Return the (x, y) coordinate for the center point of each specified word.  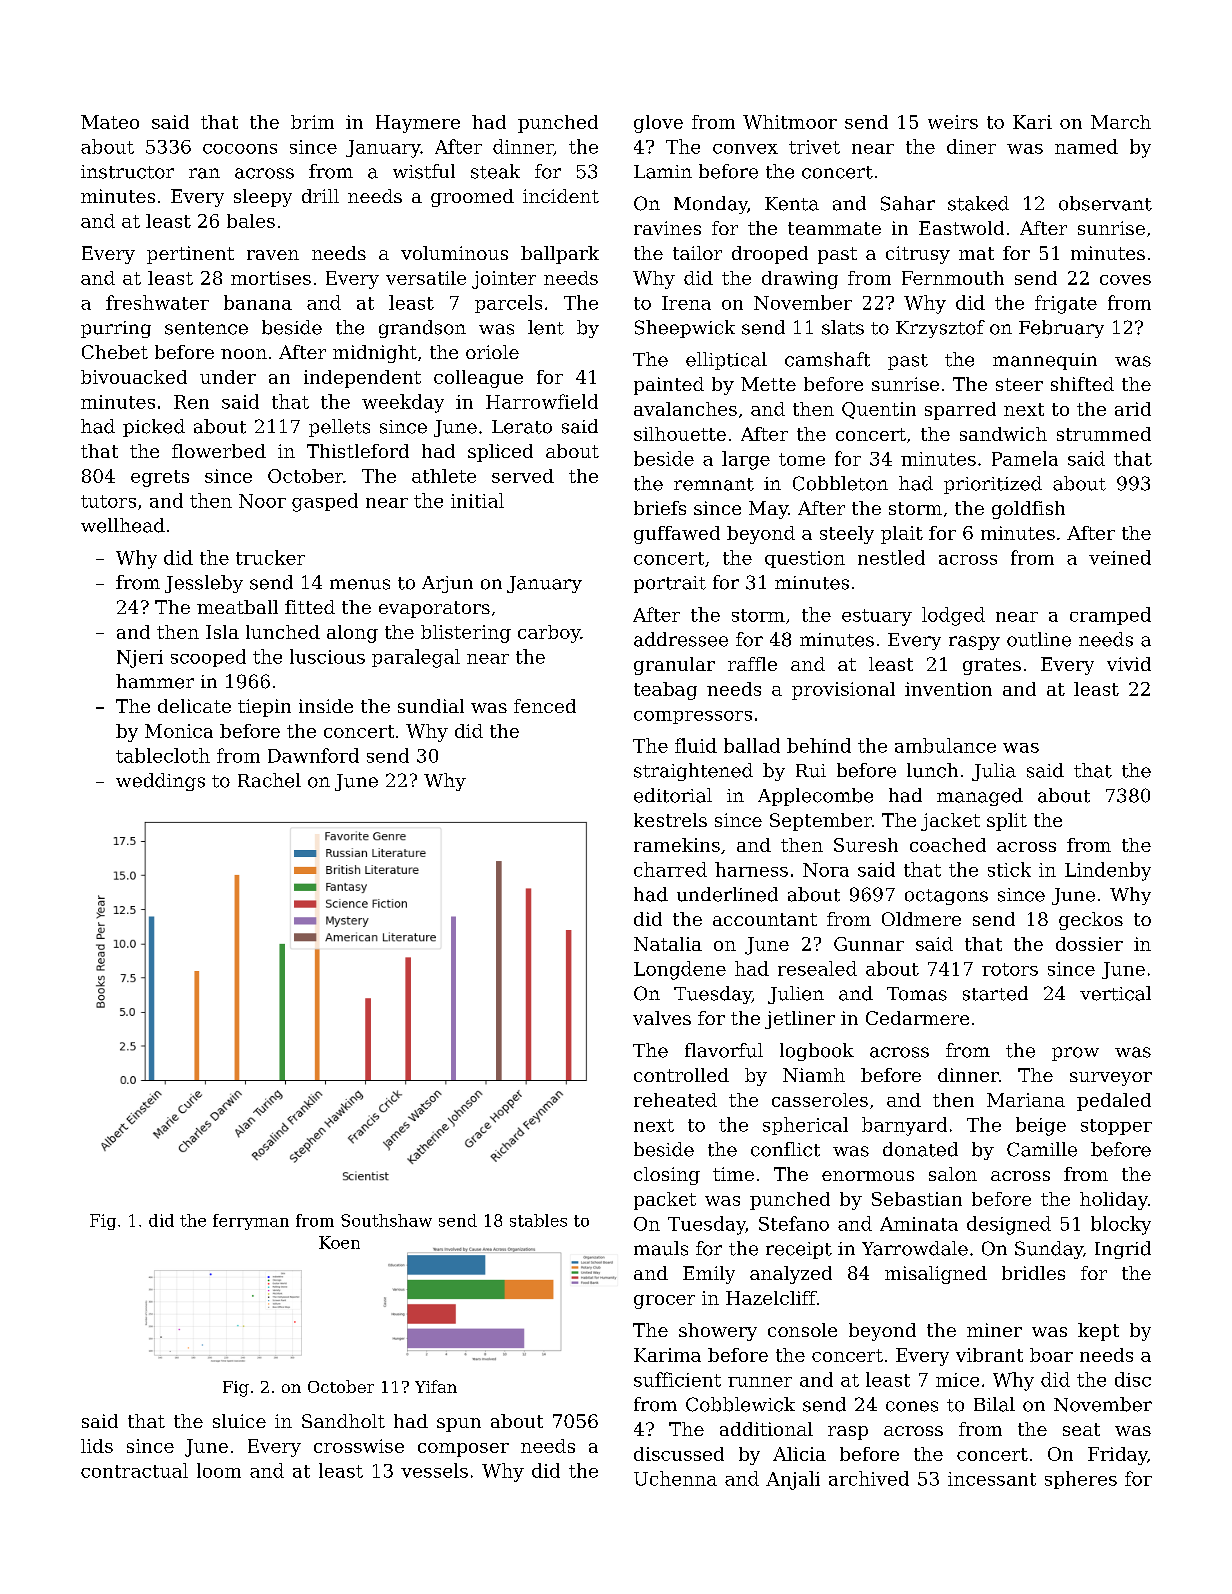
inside (326, 706)
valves (662, 1018)
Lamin (663, 172)
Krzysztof (940, 329)
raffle (752, 664)
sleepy (263, 198)
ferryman (251, 1222)
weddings (160, 782)
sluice (239, 1421)
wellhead (123, 525)
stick (1009, 869)
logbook (817, 1052)
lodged (953, 616)
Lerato (522, 427)
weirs (953, 122)
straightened (693, 772)
